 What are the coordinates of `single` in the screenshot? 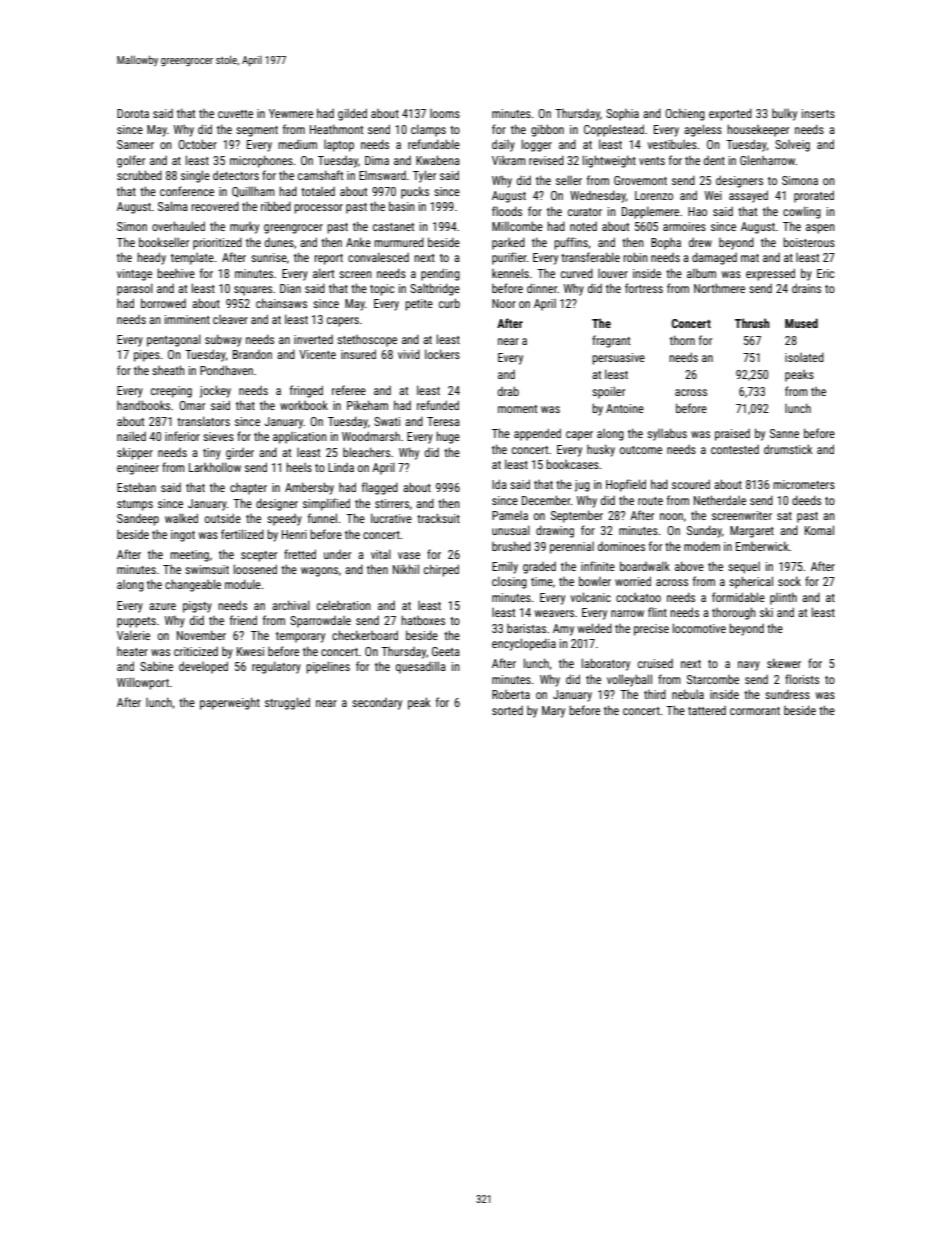 It's located at (195, 176).
